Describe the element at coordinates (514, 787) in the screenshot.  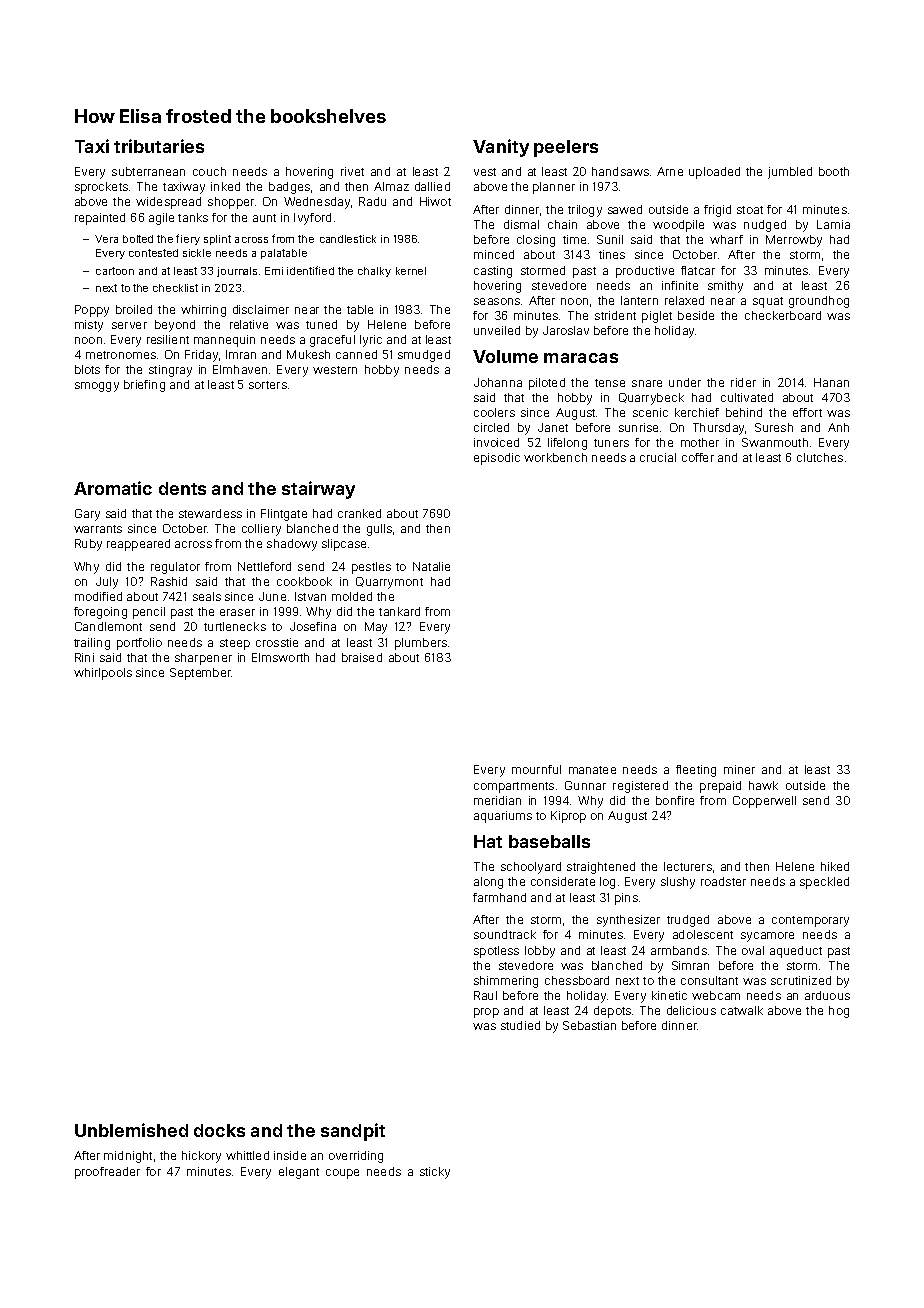
I see `compartments` at that location.
